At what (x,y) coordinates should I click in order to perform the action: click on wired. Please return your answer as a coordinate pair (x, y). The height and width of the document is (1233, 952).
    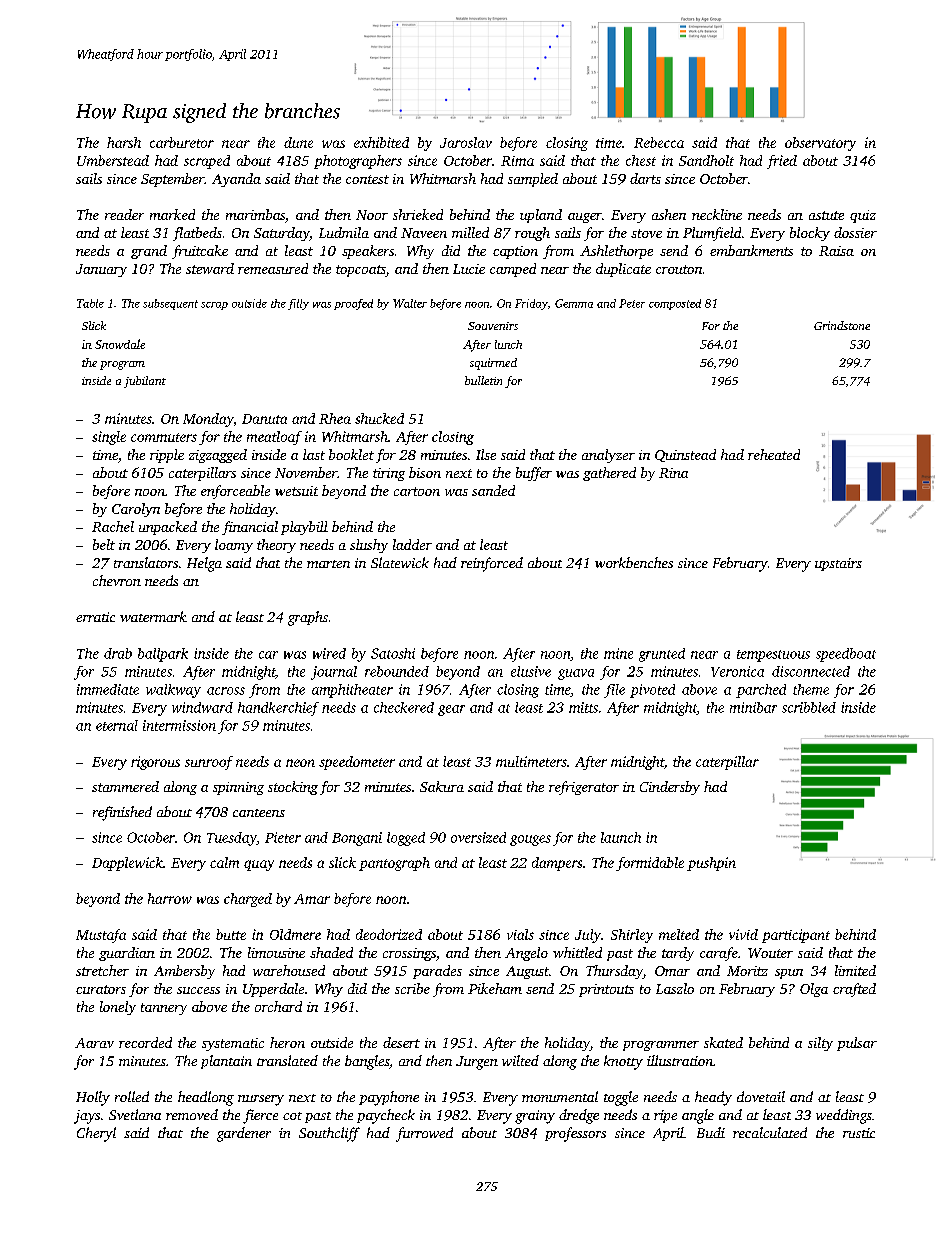
    Looking at the image, I should click on (329, 653).
